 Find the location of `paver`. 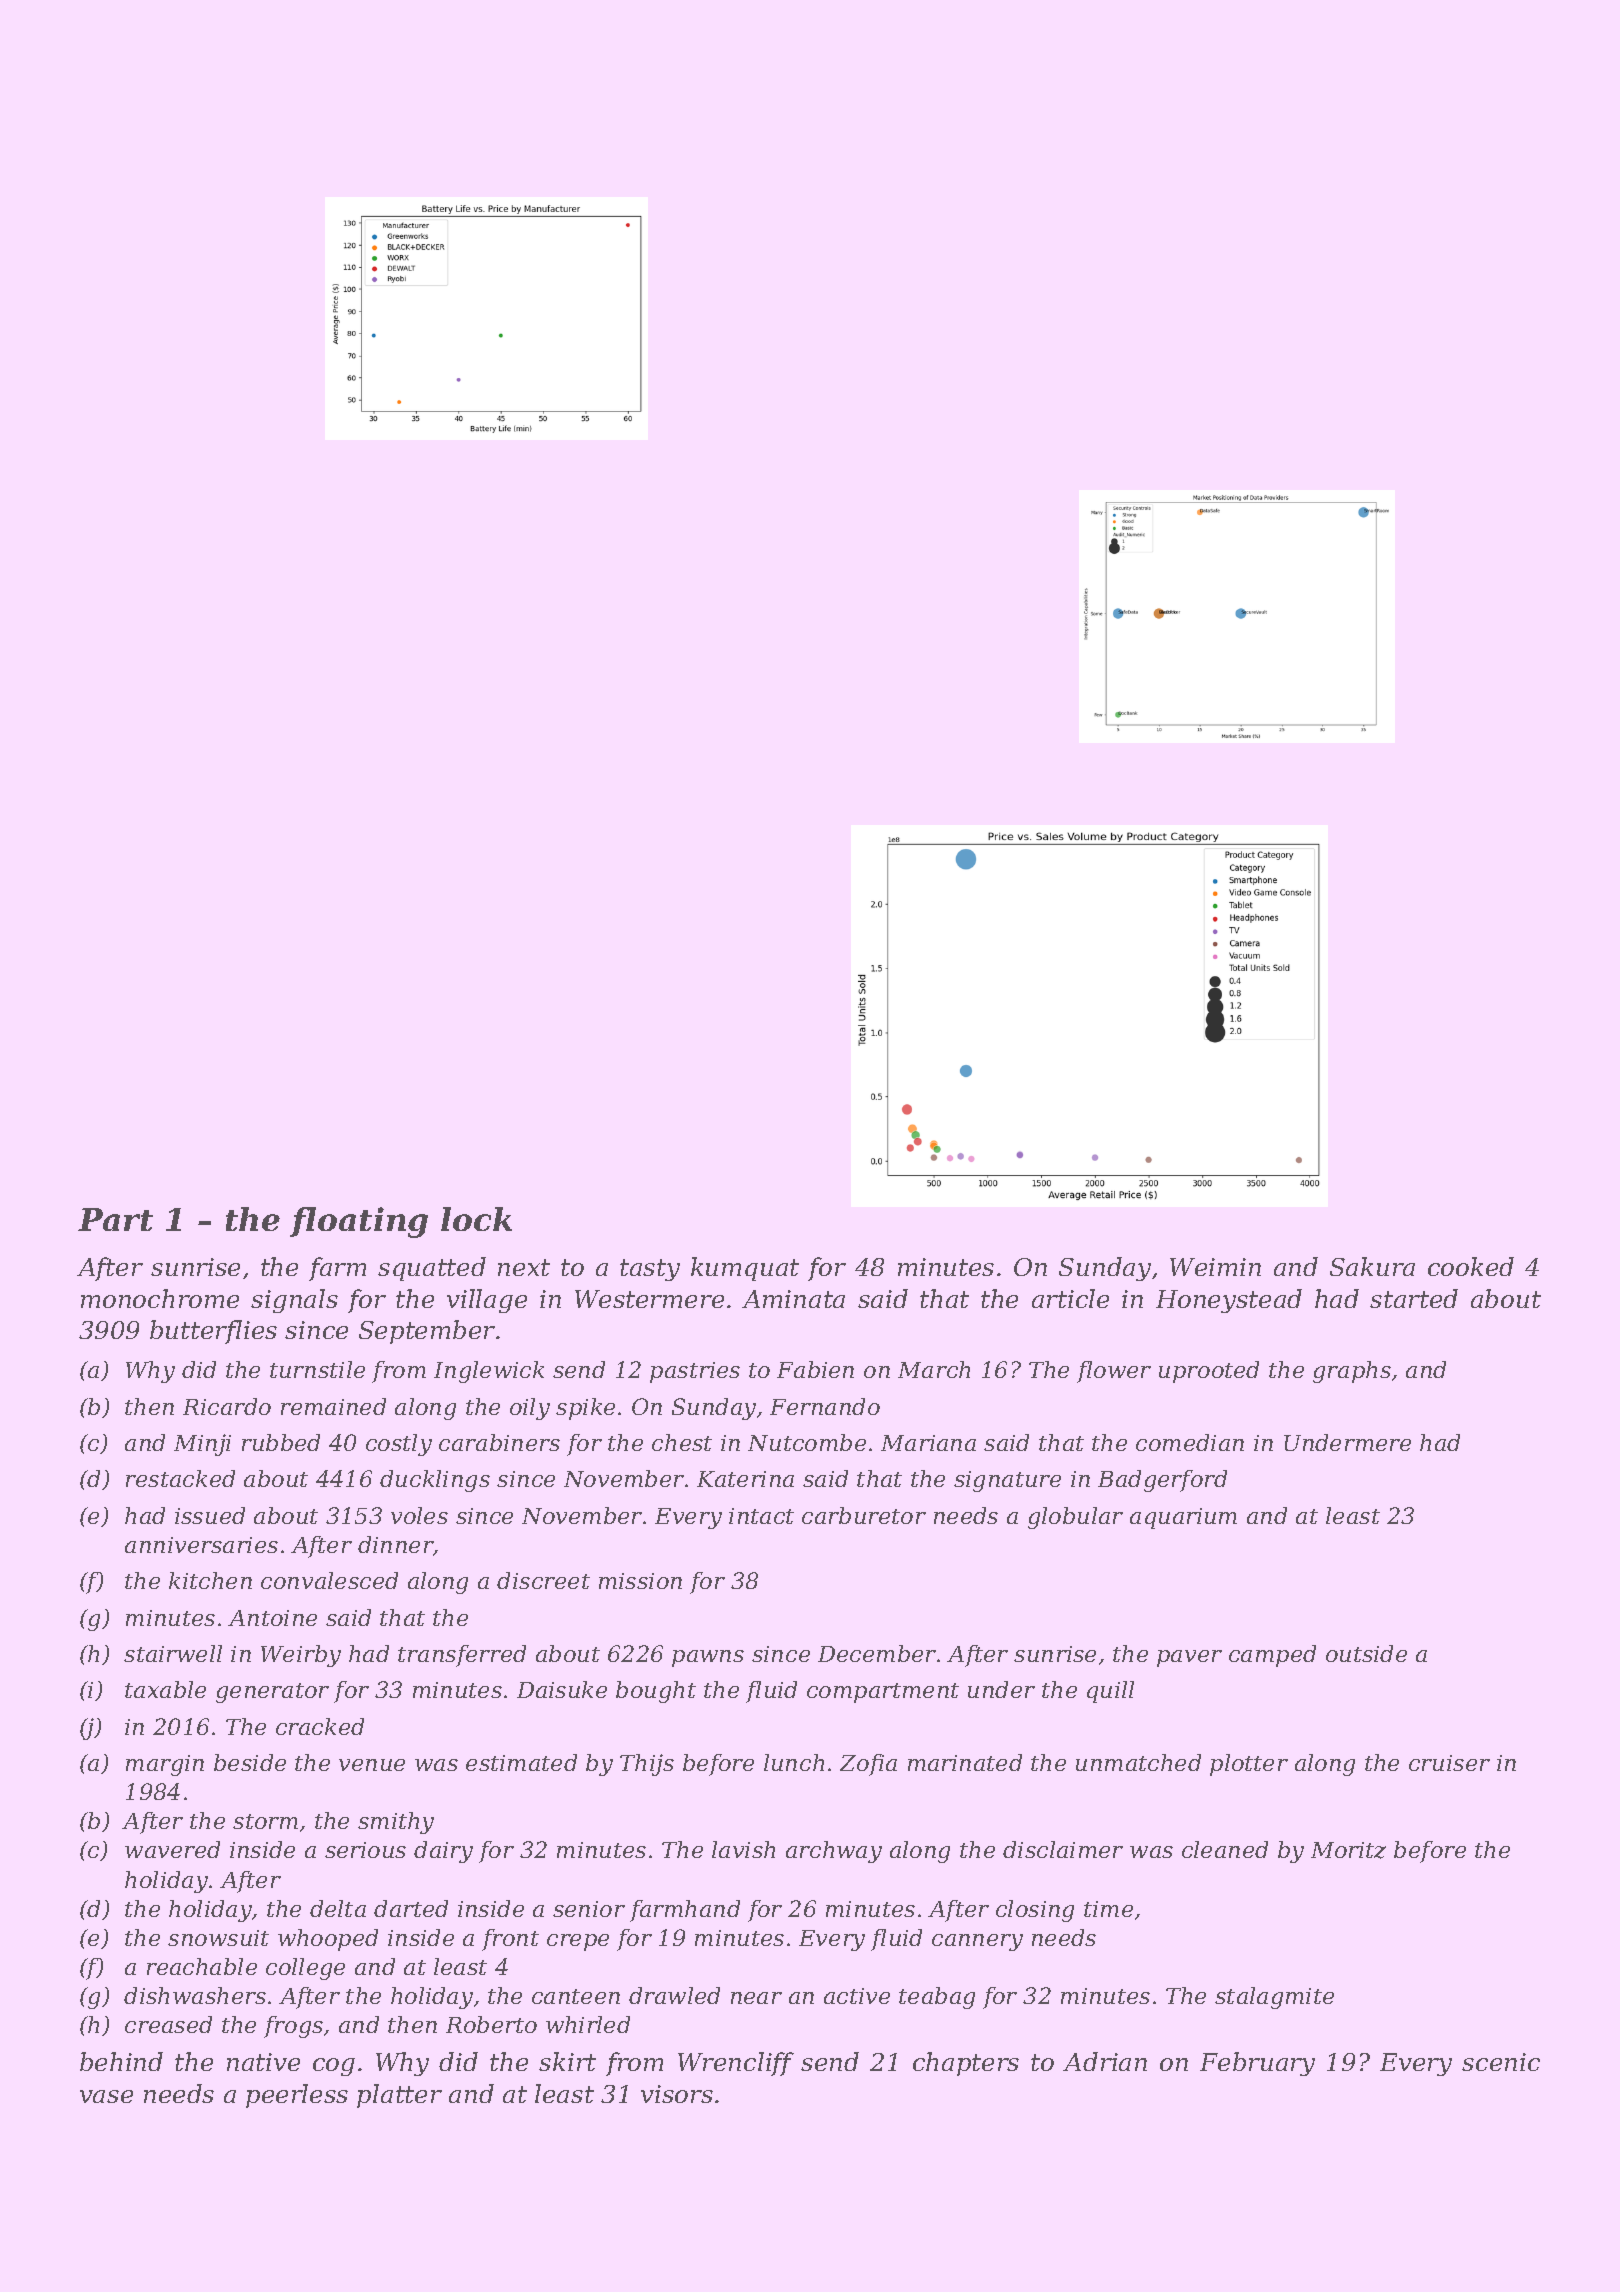

paver is located at coordinates (1189, 1658).
